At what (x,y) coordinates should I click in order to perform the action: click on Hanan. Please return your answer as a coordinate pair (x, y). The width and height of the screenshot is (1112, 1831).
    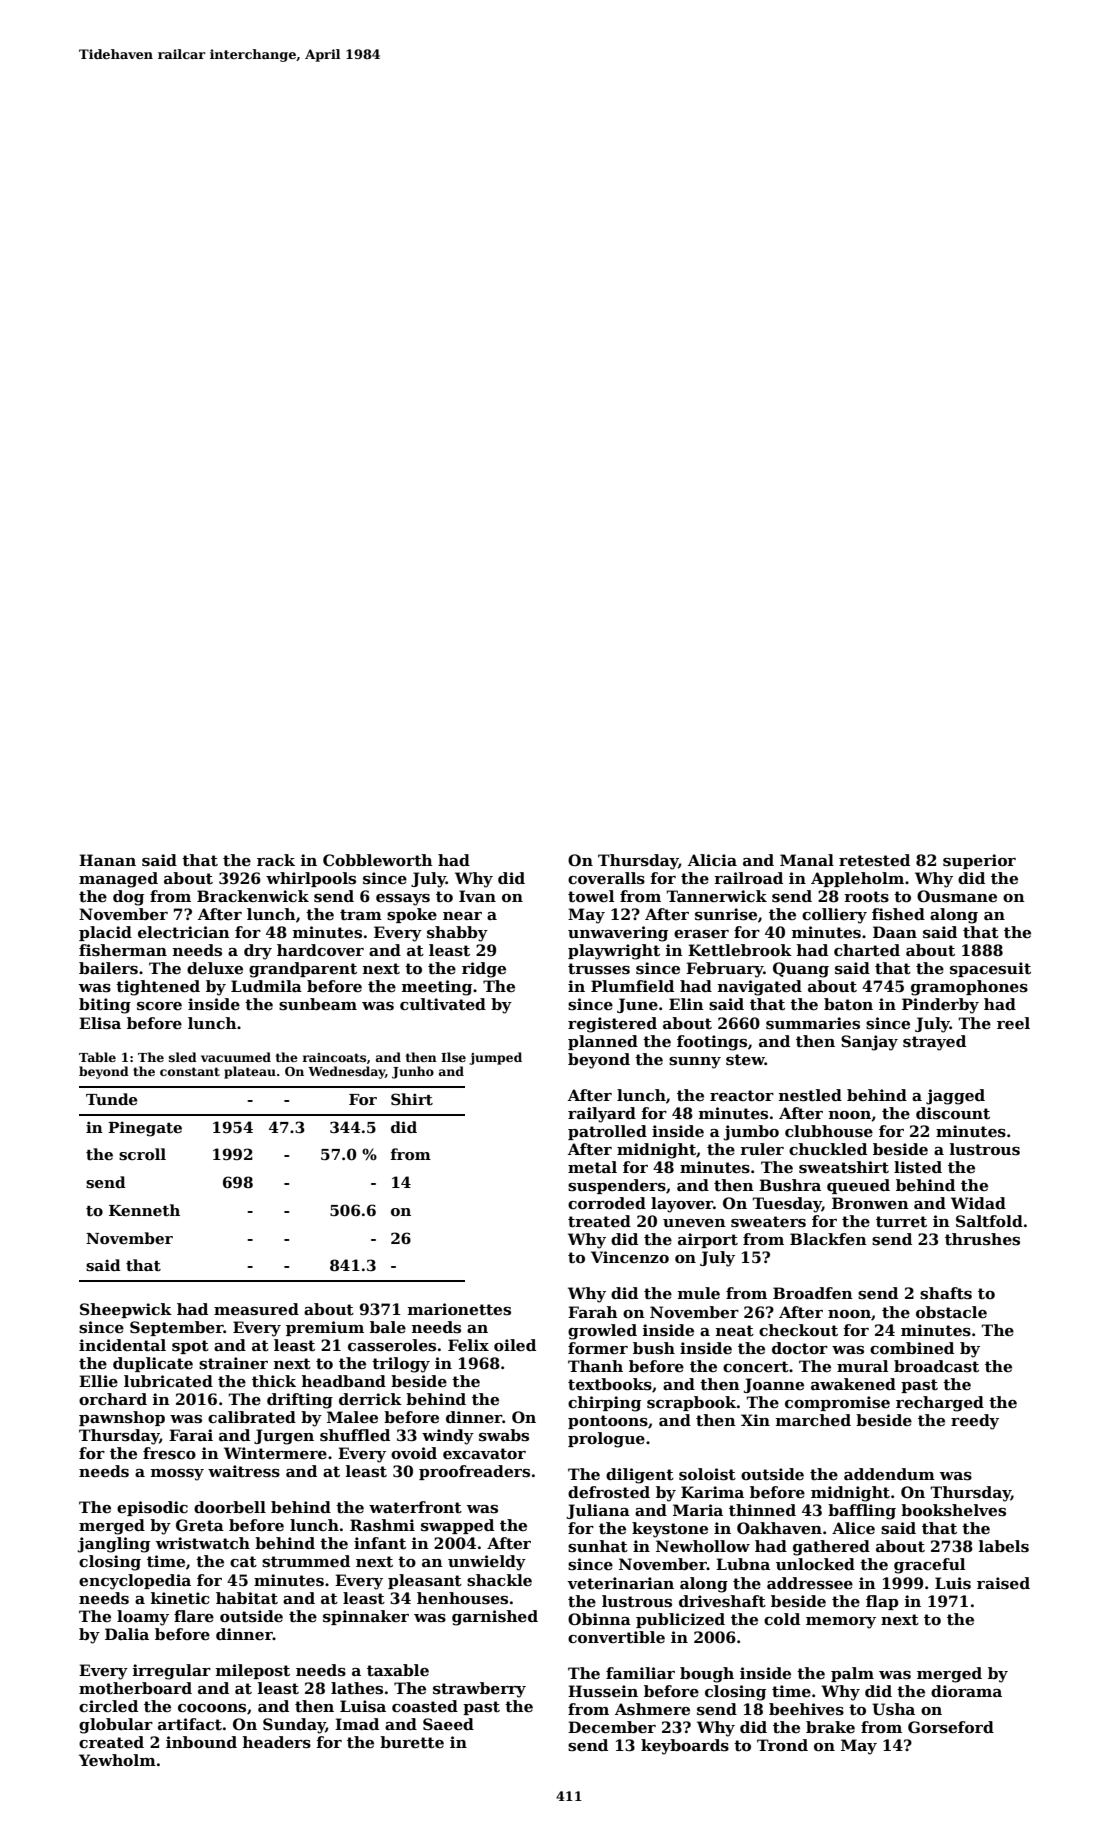
    Looking at the image, I should click on (107, 860).
